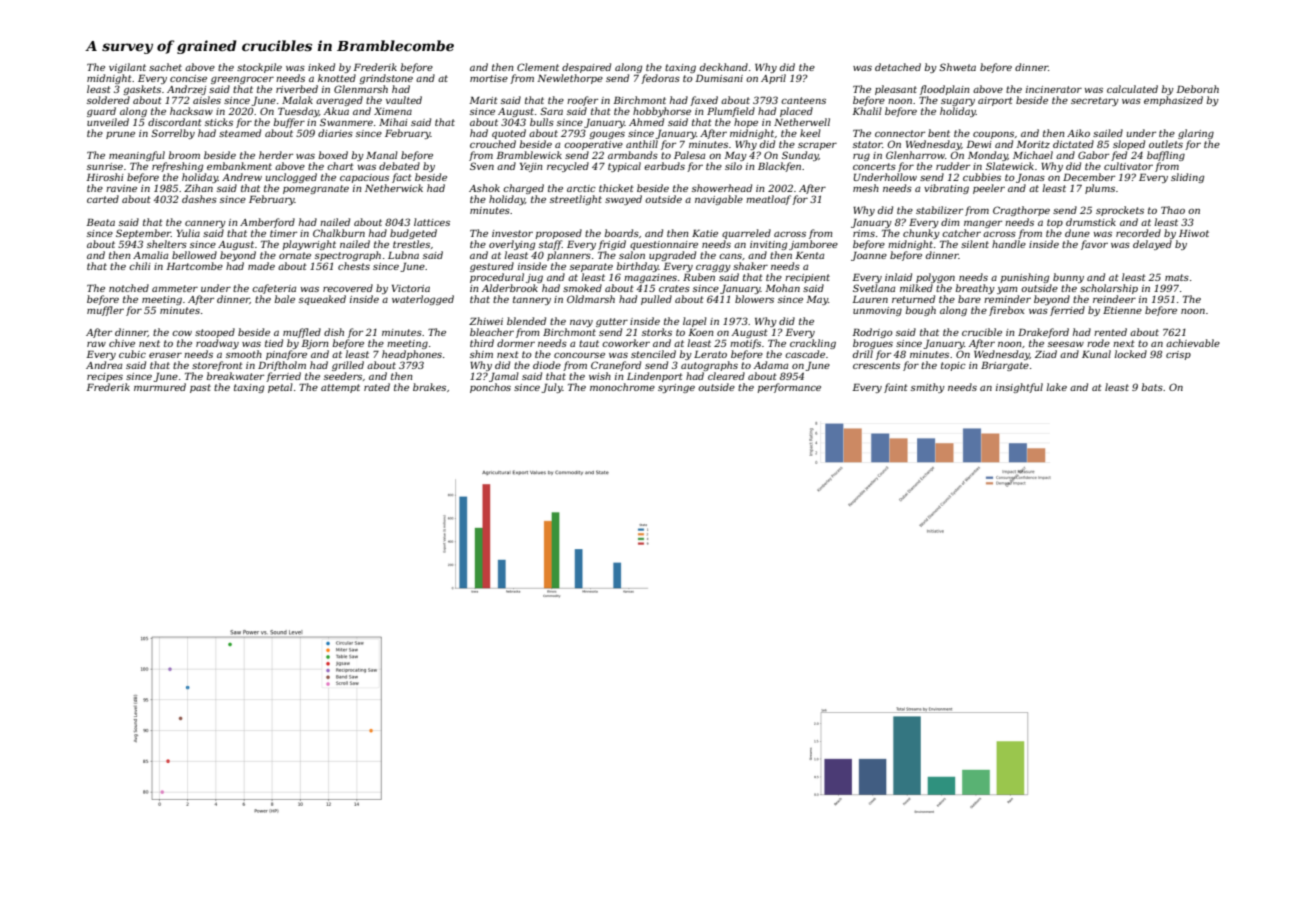 The image size is (1308, 924). What do you see at coordinates (582, 101) in the screenshot?
I see `roofer` at bounding box center [582, 101].
